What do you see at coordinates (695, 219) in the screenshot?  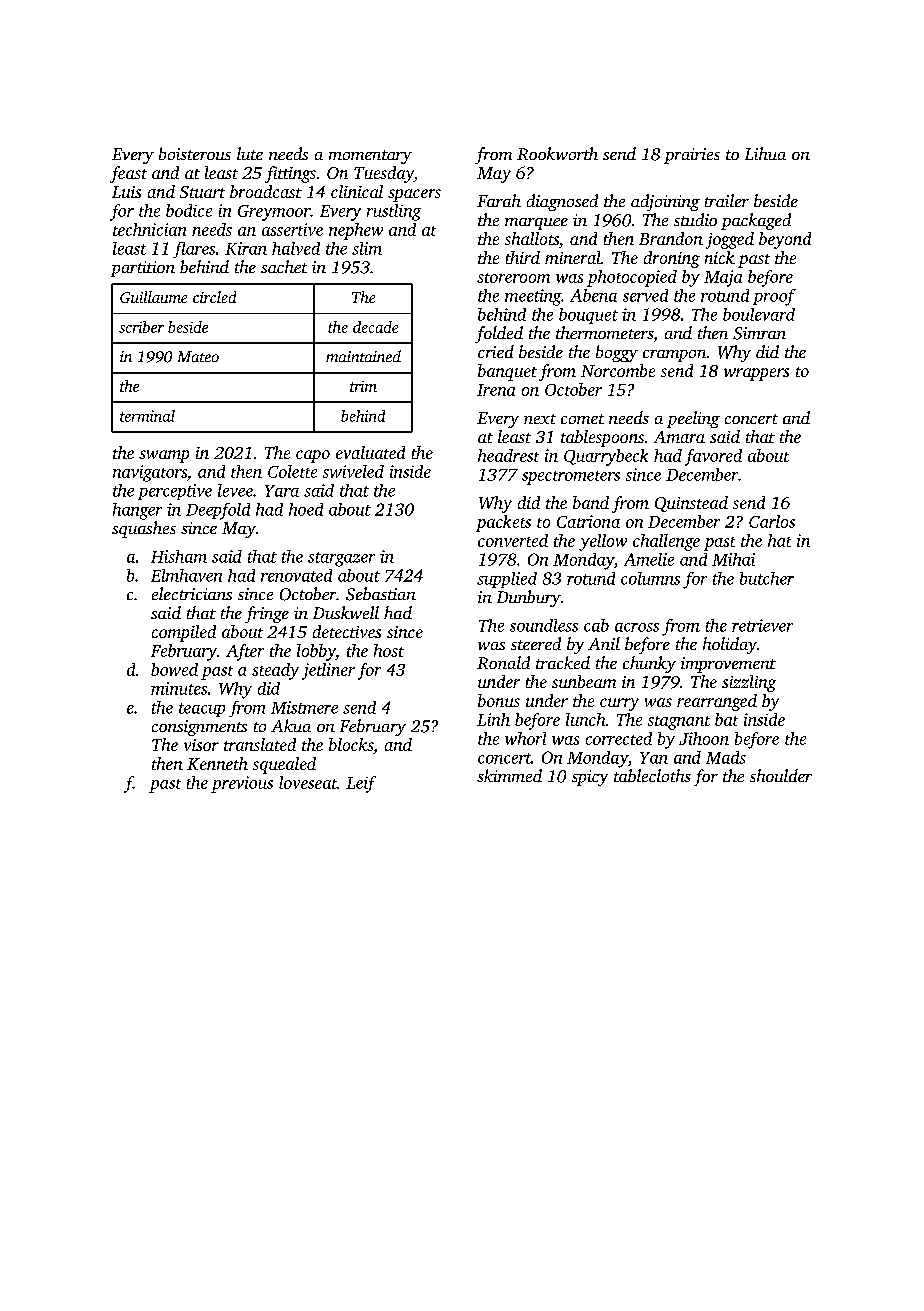 I see `studio` at bounding box center [695, 219].
